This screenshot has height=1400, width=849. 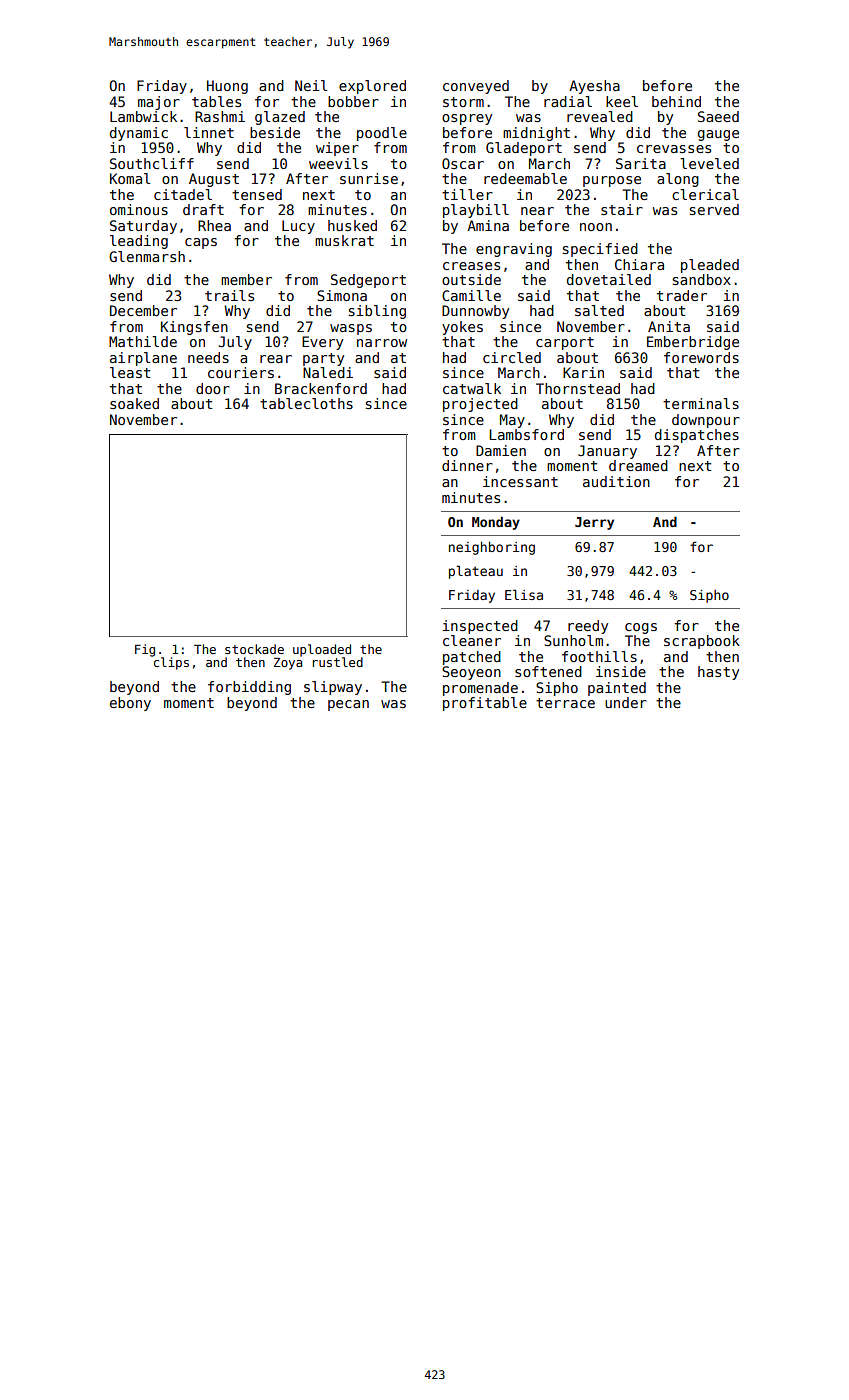 What do you see at coordinates (588, 627) in the screenshot?
I see `reedy` at bounding box center [588, 627].
